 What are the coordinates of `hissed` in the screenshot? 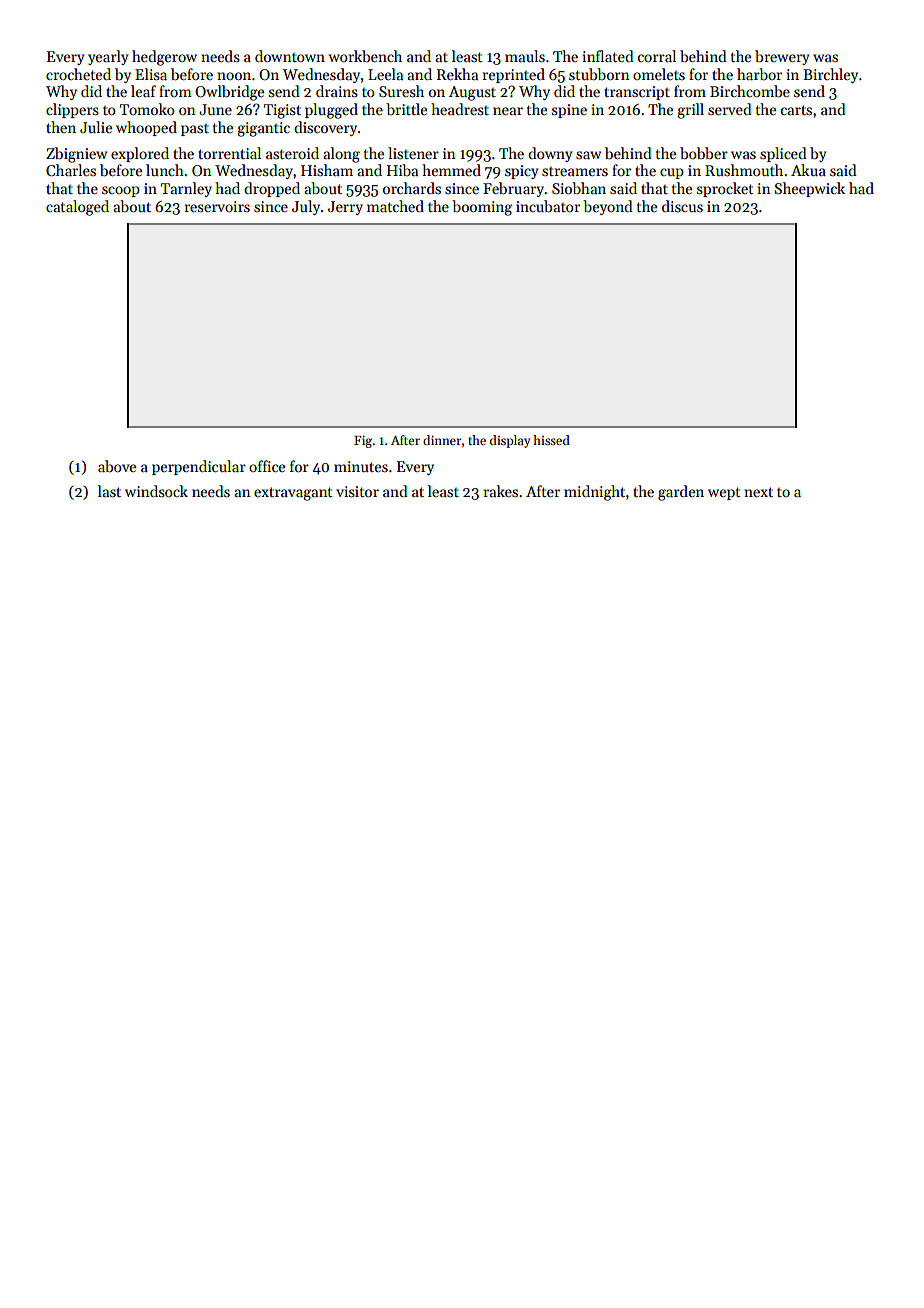 It's located at (551, 440).
